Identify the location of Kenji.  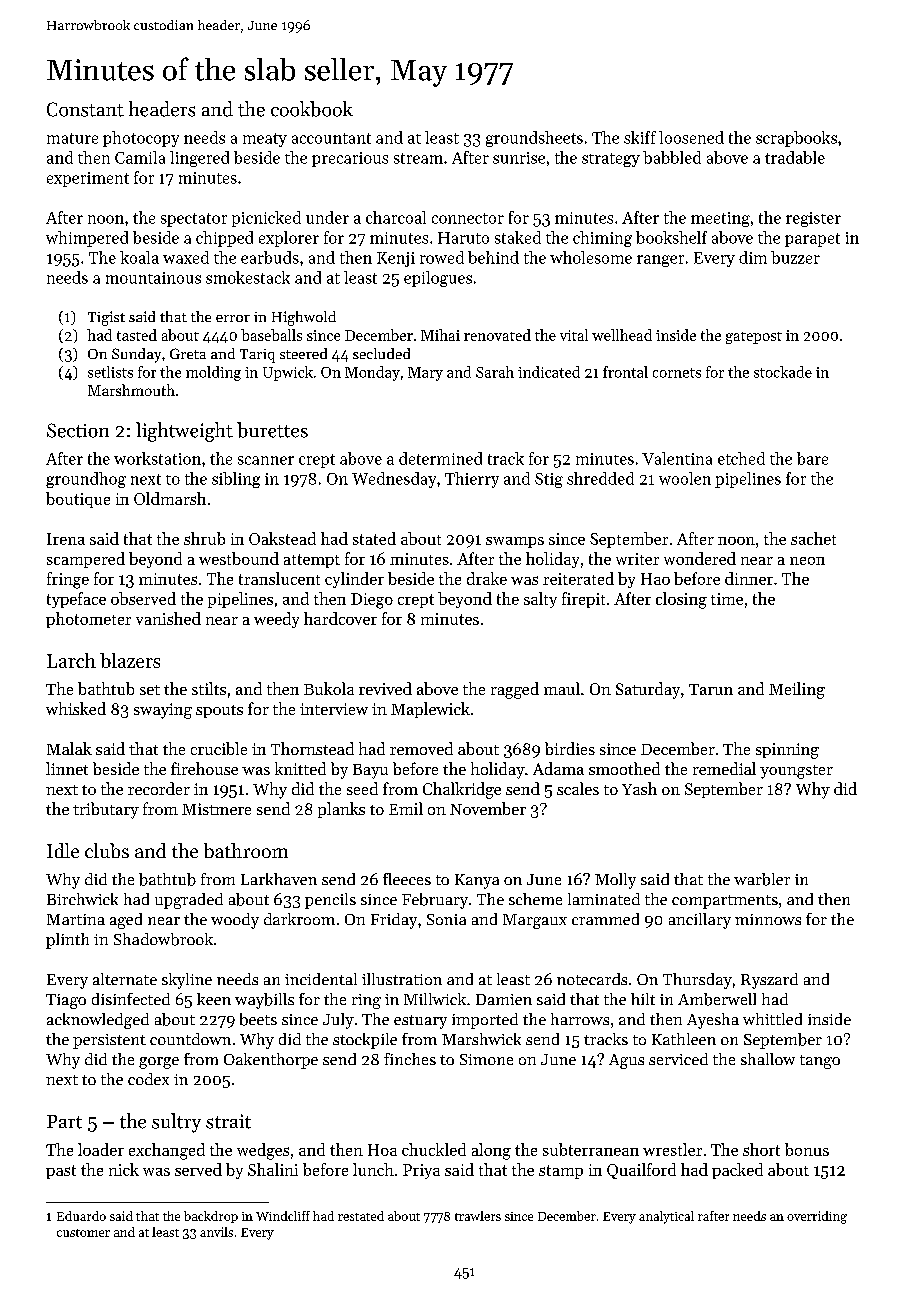
(396, 259).
